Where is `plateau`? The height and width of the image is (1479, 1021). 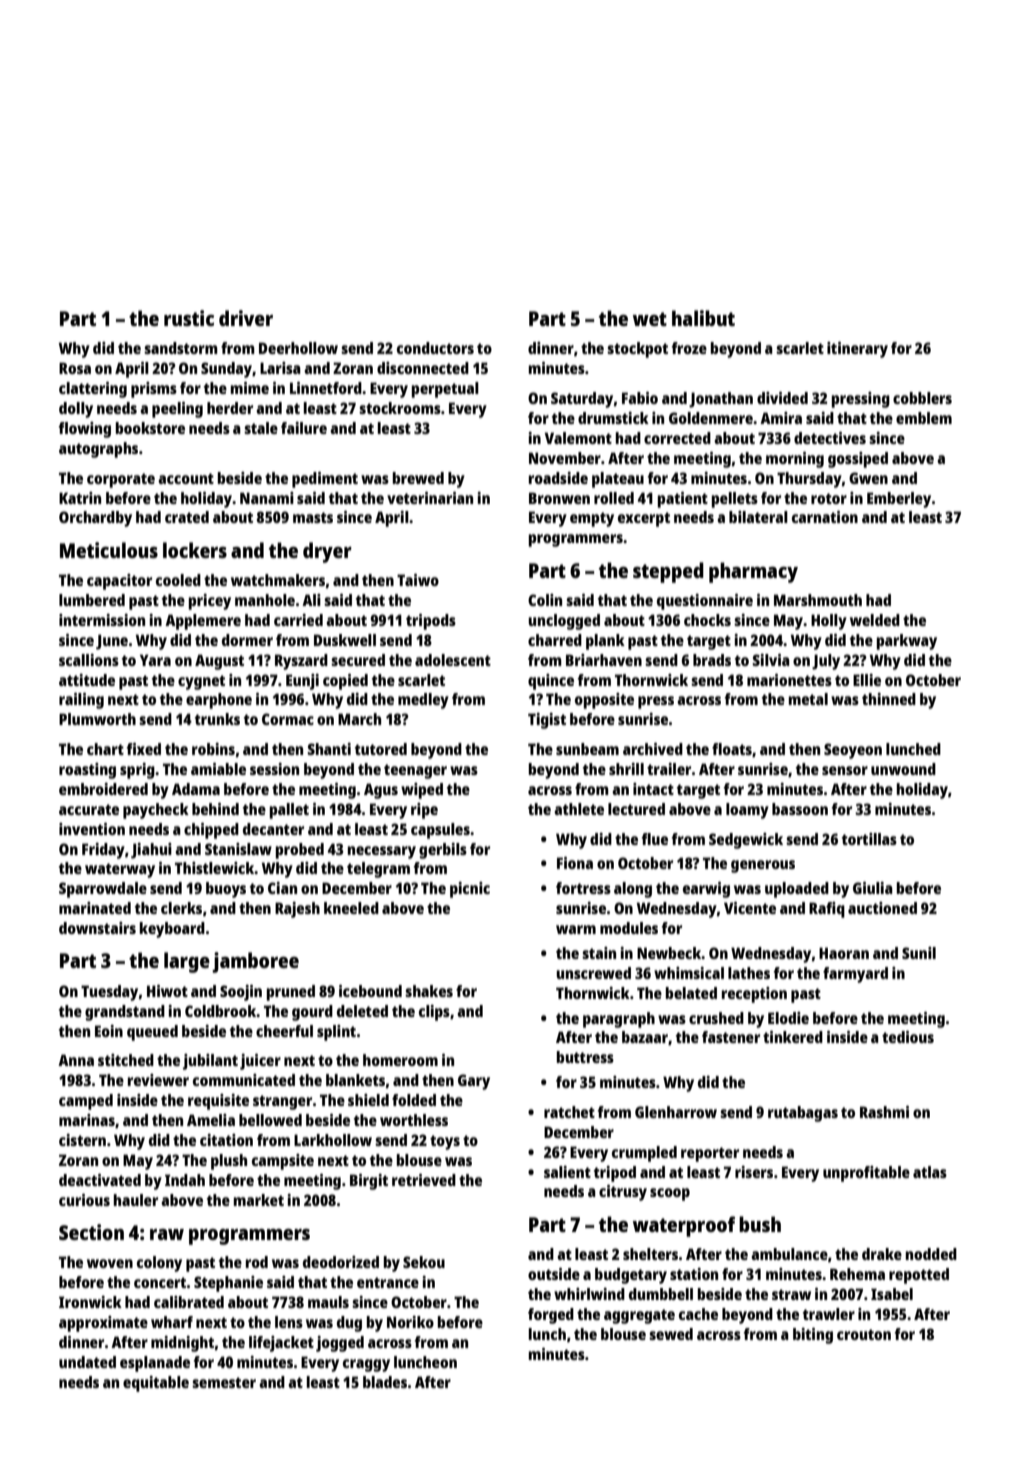 plateau is located at coordinates (618, 480).
